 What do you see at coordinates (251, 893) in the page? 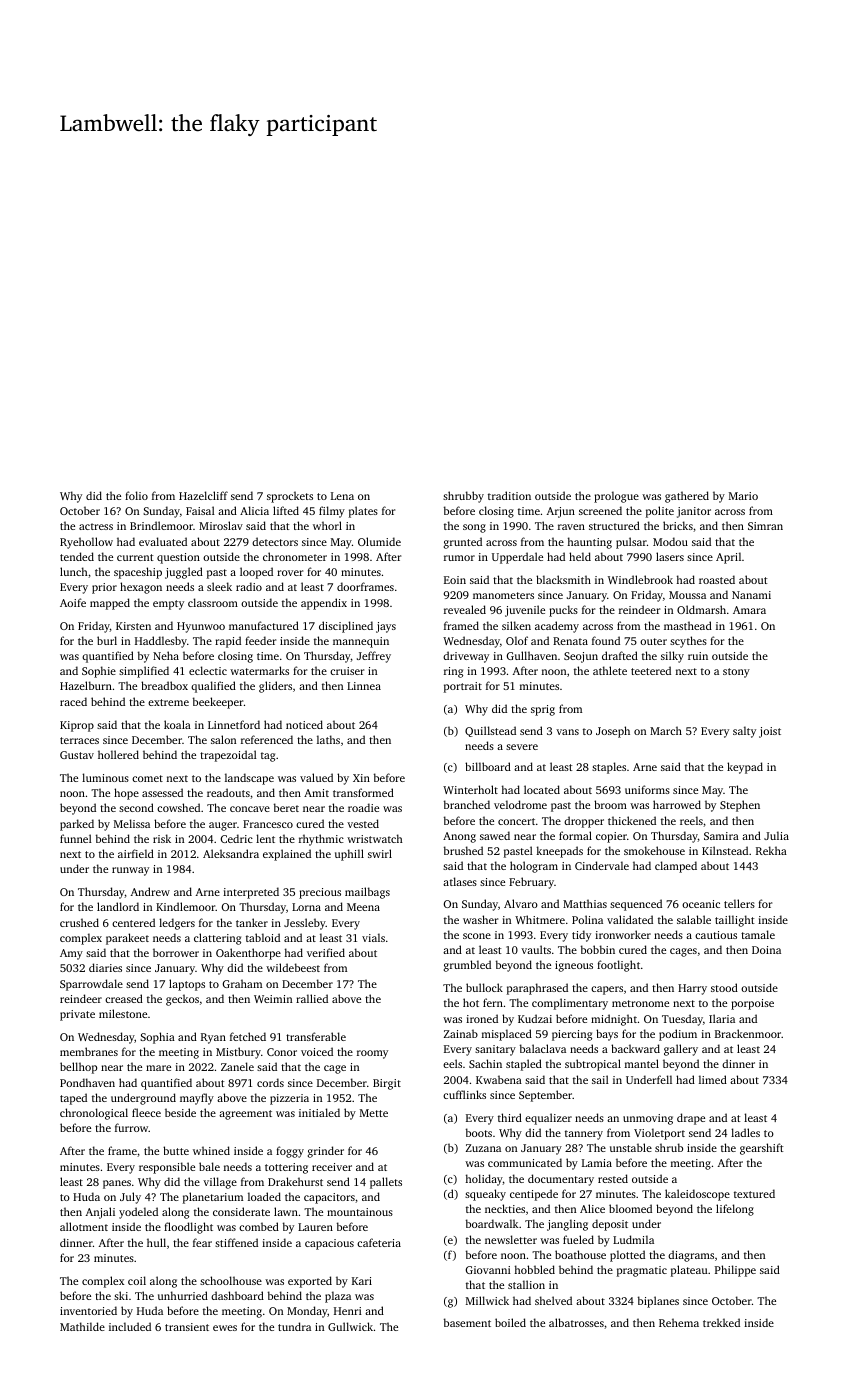
I see `interpreted` at bounding box center [251, 893].
